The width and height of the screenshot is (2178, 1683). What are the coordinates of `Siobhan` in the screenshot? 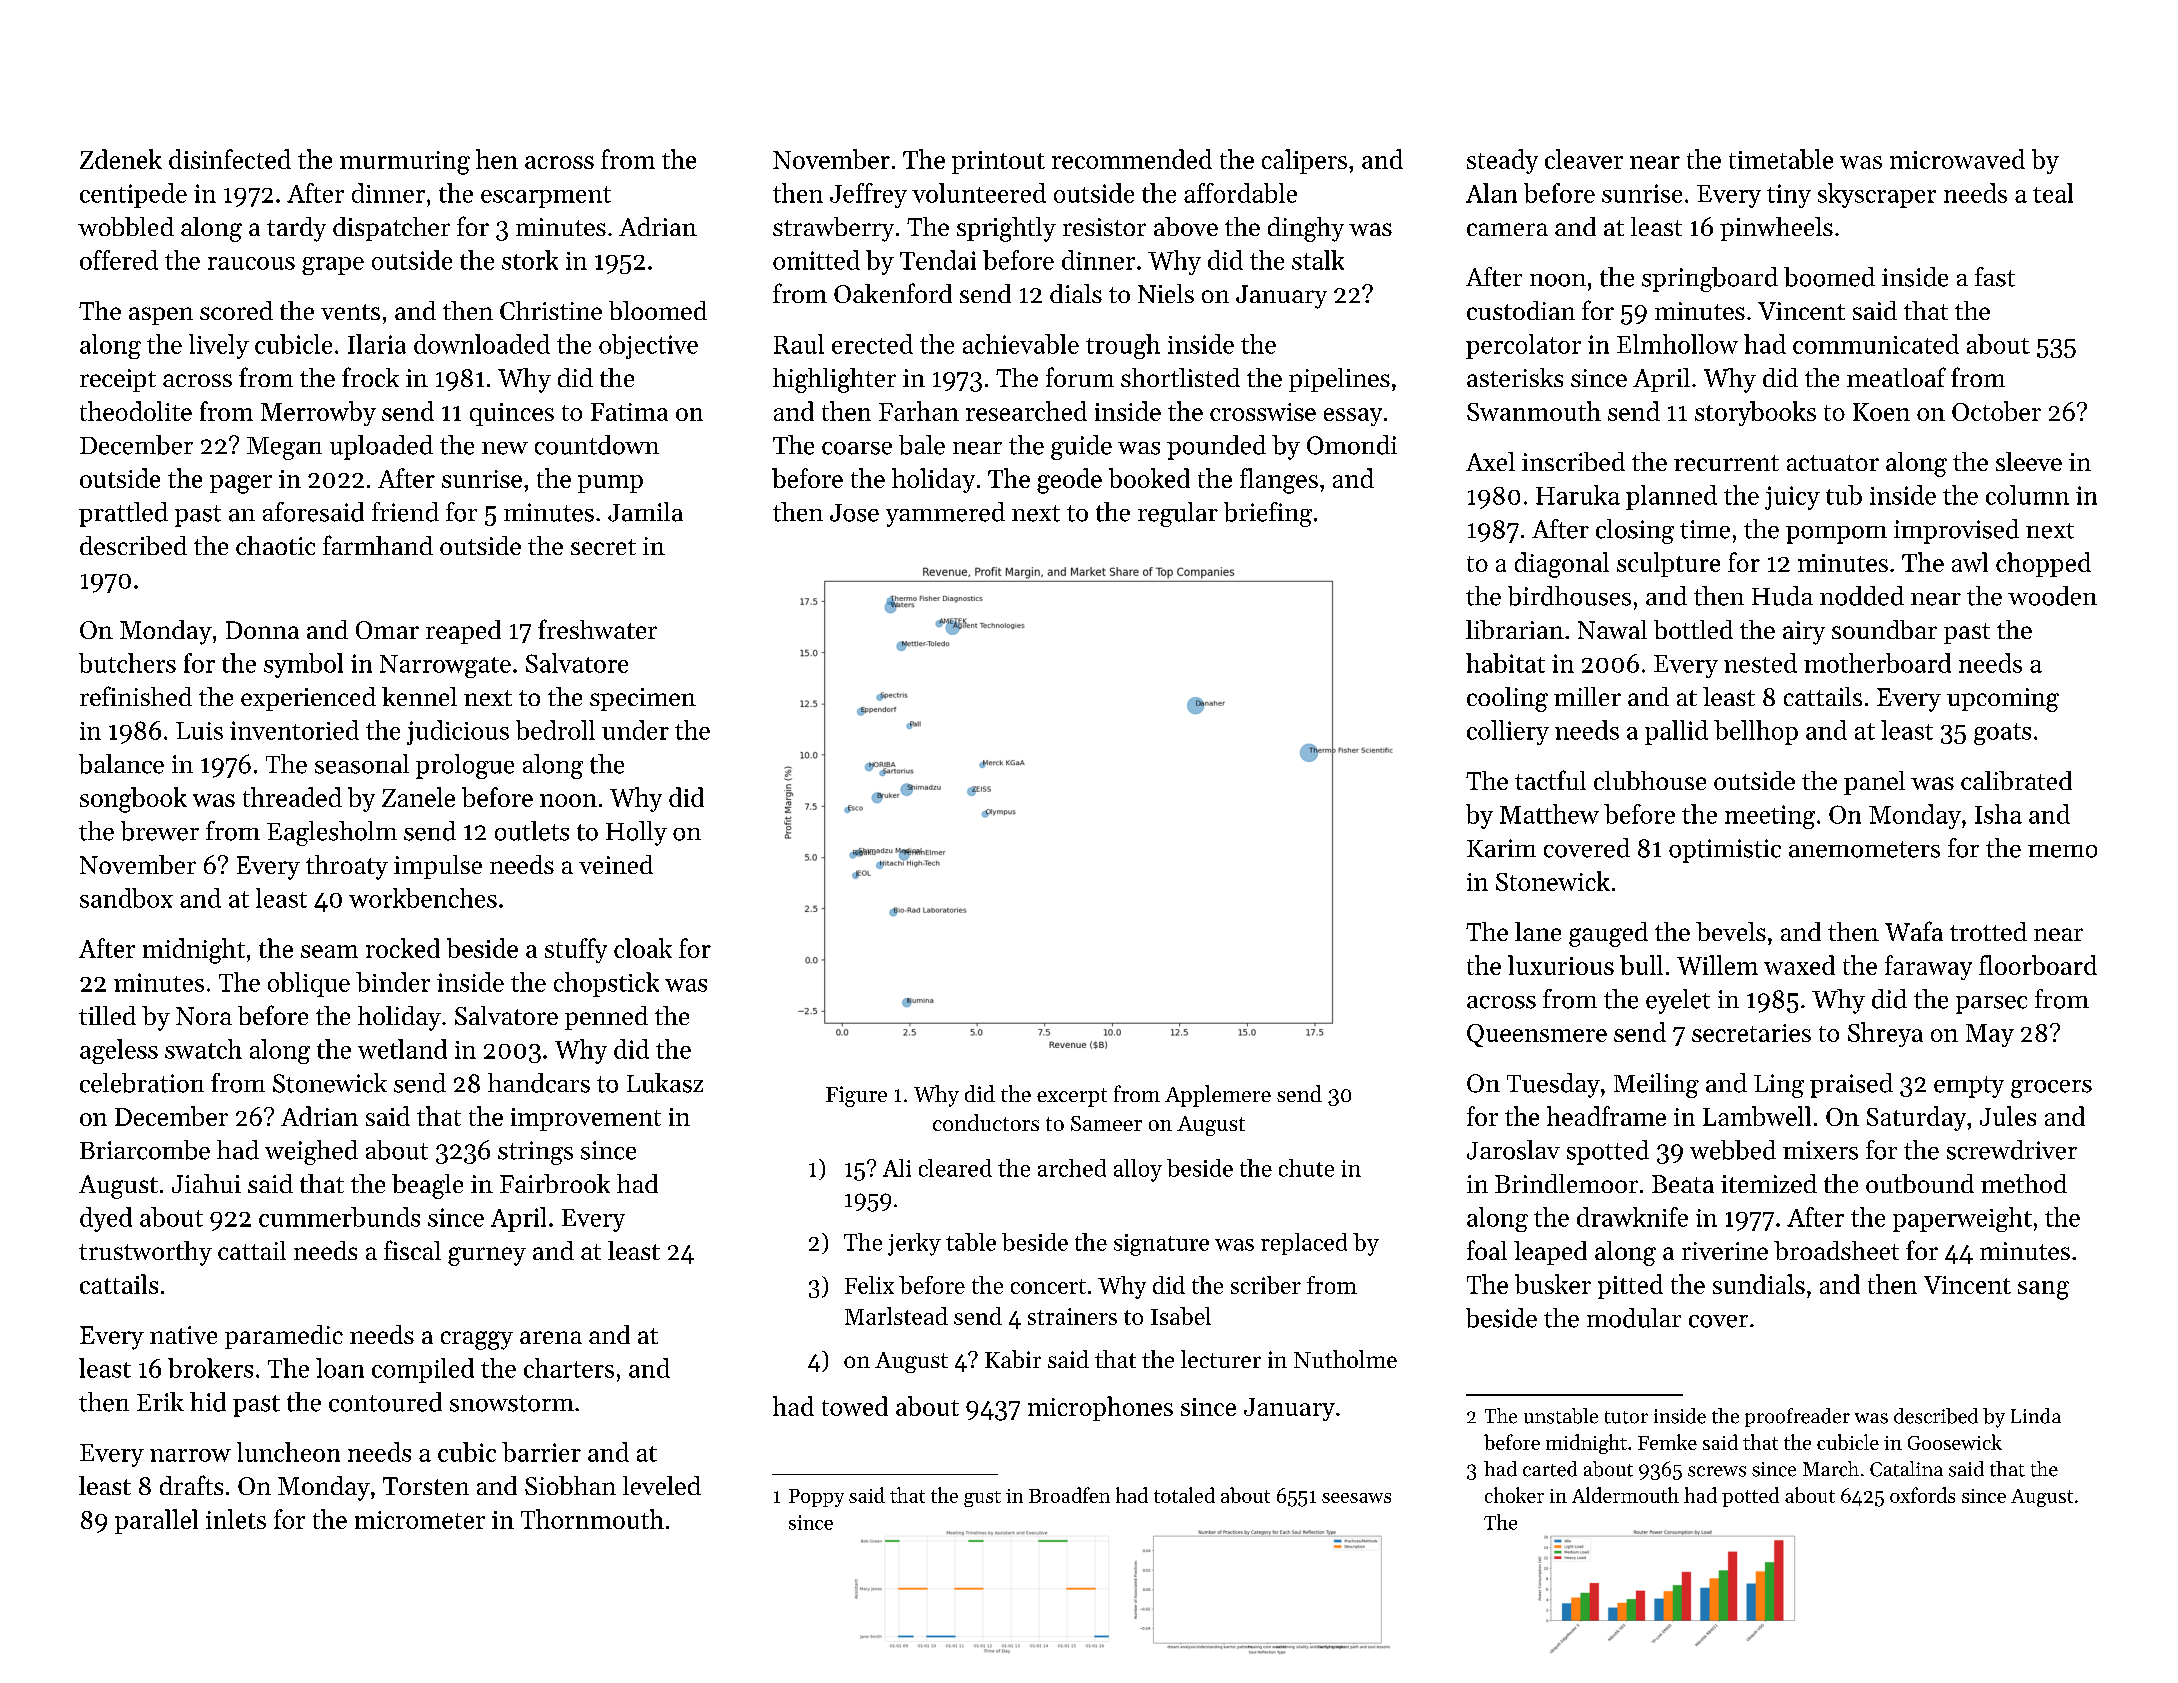 It's located at (570, 1485).
